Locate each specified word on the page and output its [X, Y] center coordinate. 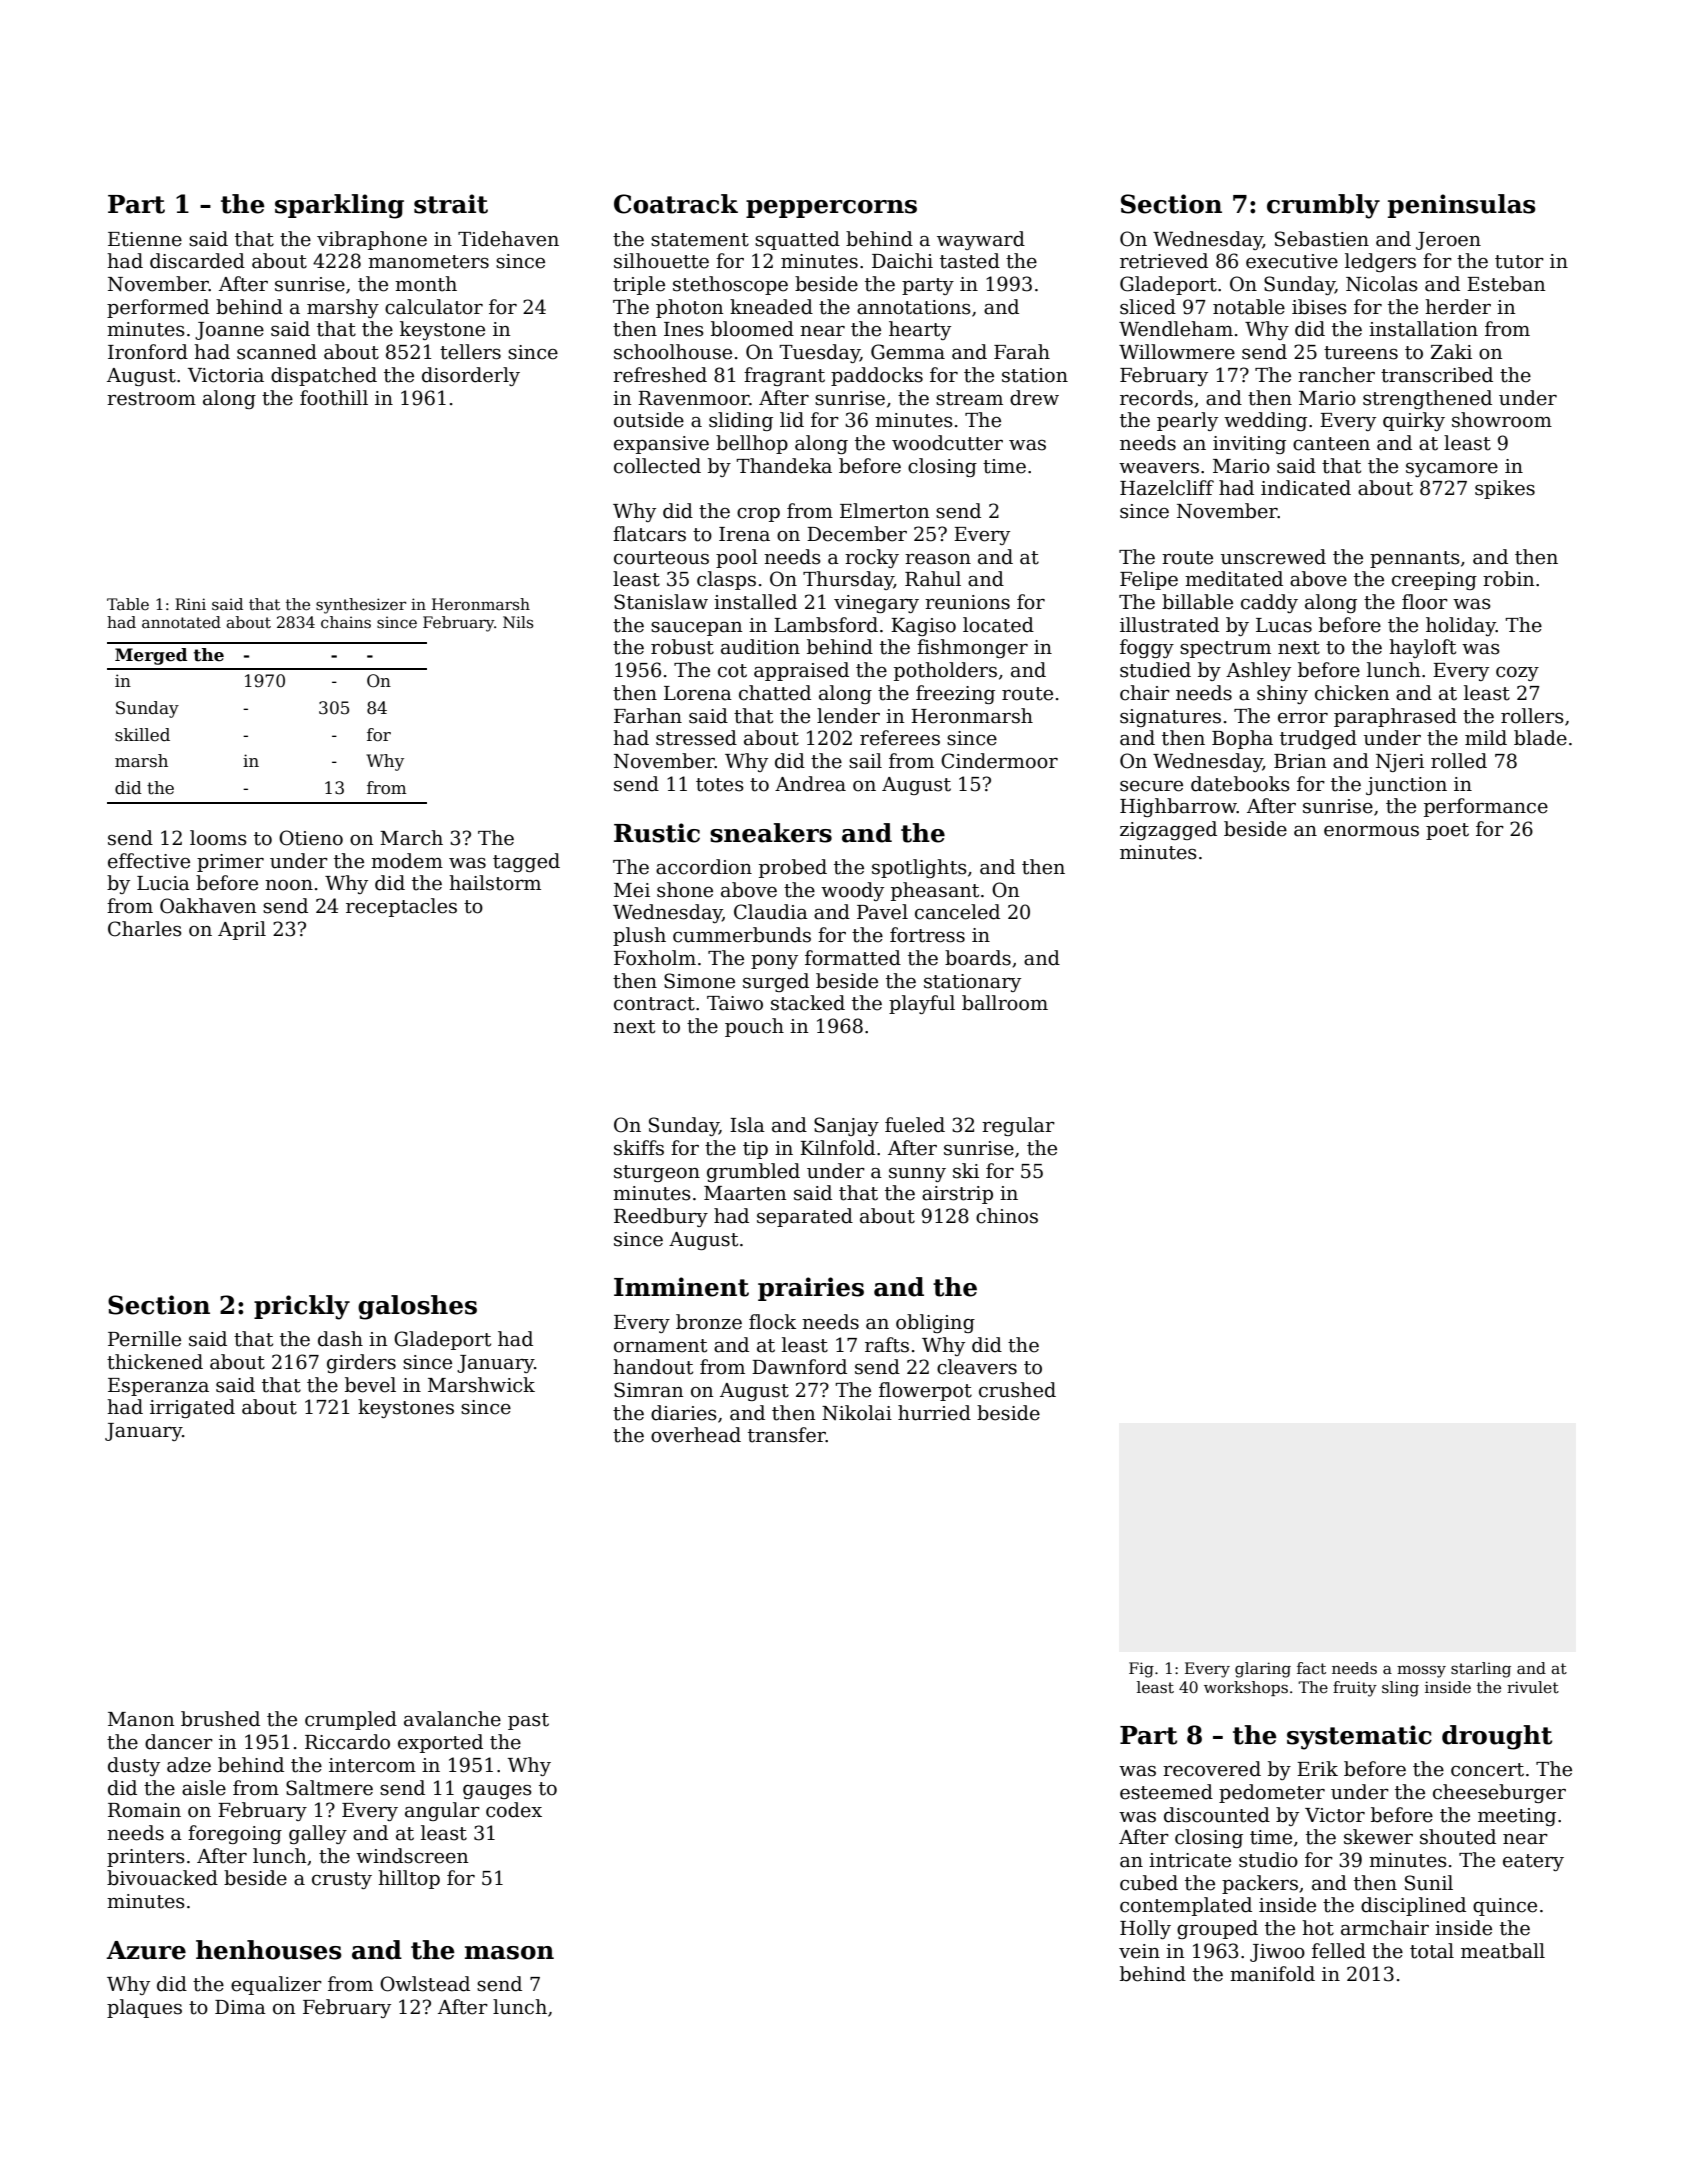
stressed [696, 738]
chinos [1007, 1216]
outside [649, 420]
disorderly [471, 376]
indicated [1306, 488]
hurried [934, 1413]
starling [1481, 1670]
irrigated [192, 1408]
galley [318, 1834]
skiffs [639, 1148]
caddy [1269, 603]
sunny [917, 1175]
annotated [181, 622]
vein [1139, 1951]
